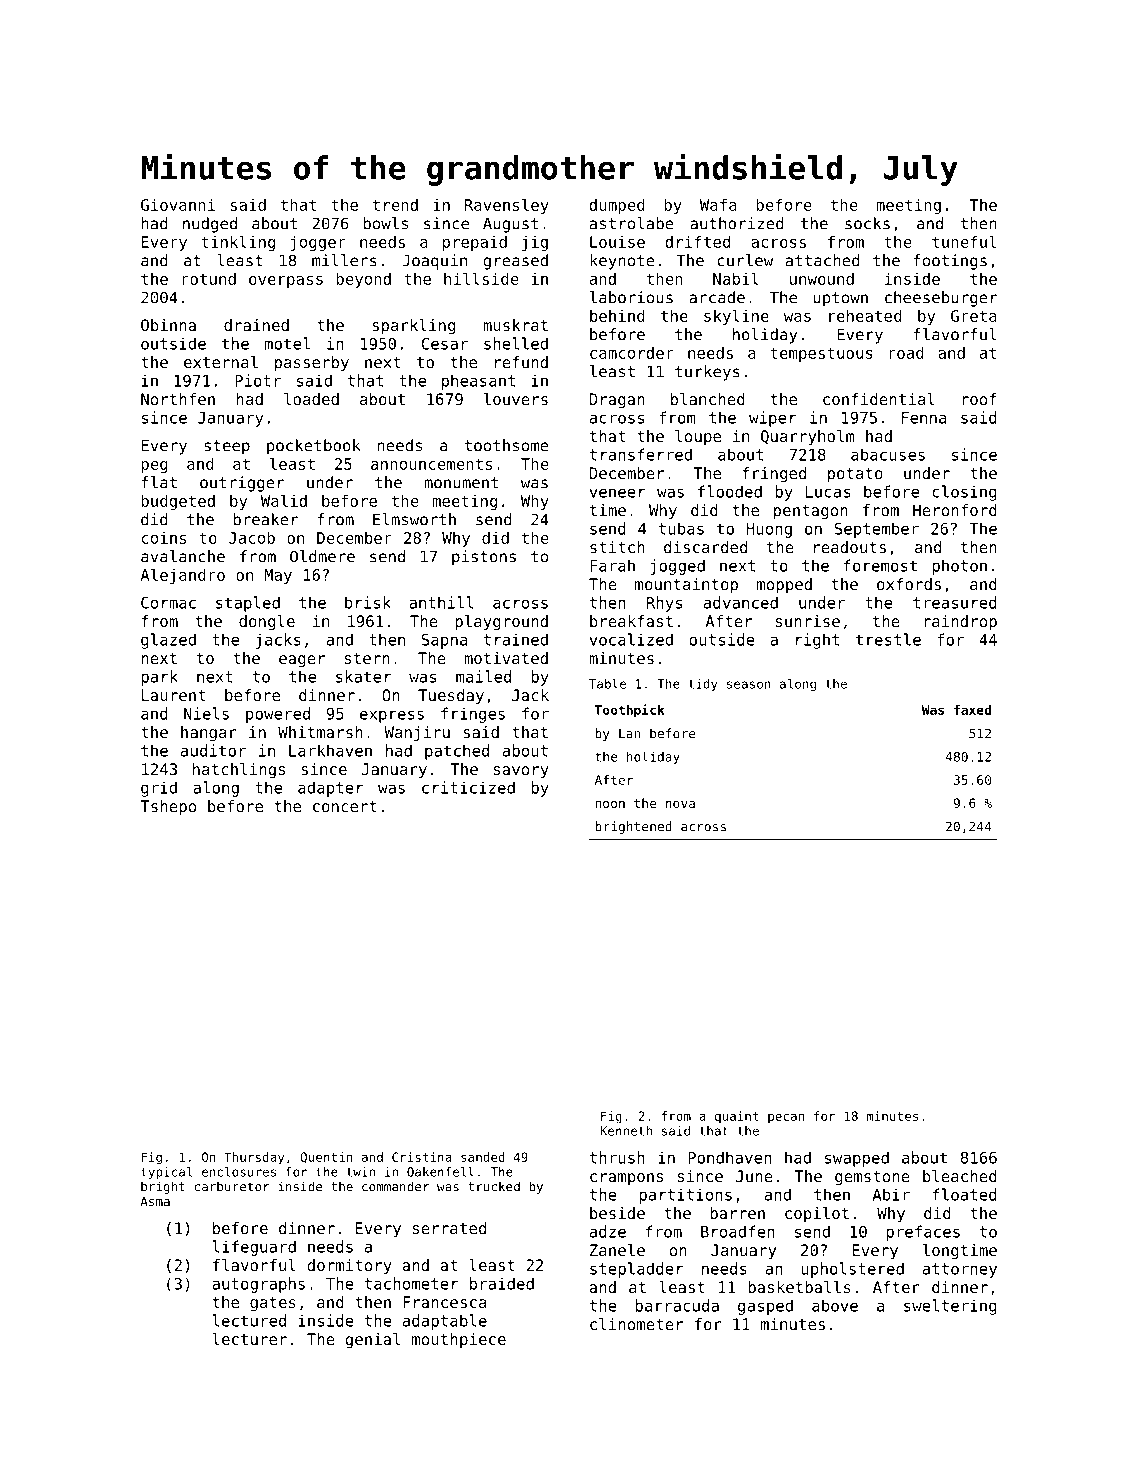  Describe the element at coordinates (461, 483) in the image. I see `monument` at that location.
